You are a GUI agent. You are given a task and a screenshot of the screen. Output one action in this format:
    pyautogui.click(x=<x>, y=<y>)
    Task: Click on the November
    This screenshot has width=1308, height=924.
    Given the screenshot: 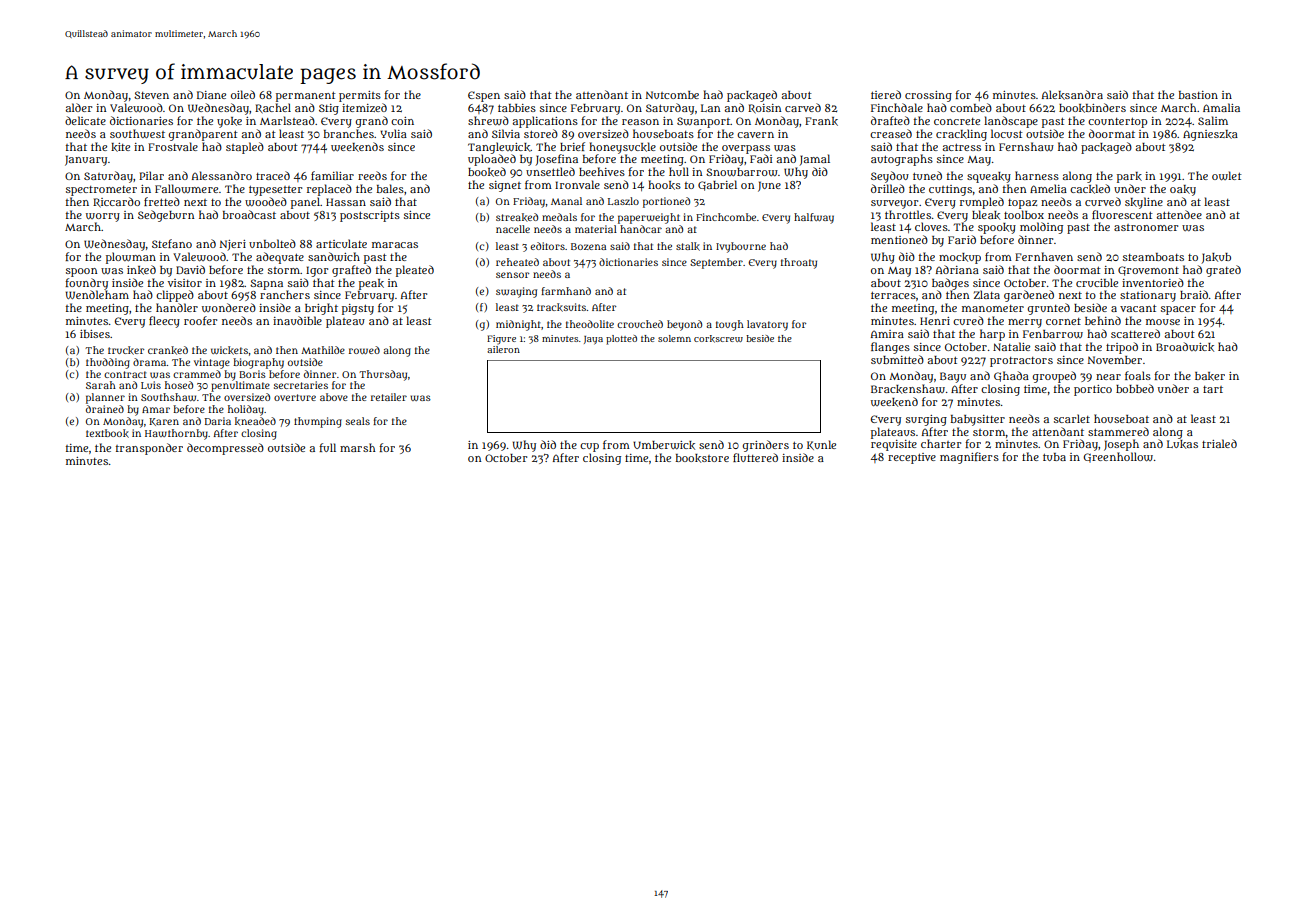 What is the action you would take?
    pyautogui.click(x=1115, y=360)
